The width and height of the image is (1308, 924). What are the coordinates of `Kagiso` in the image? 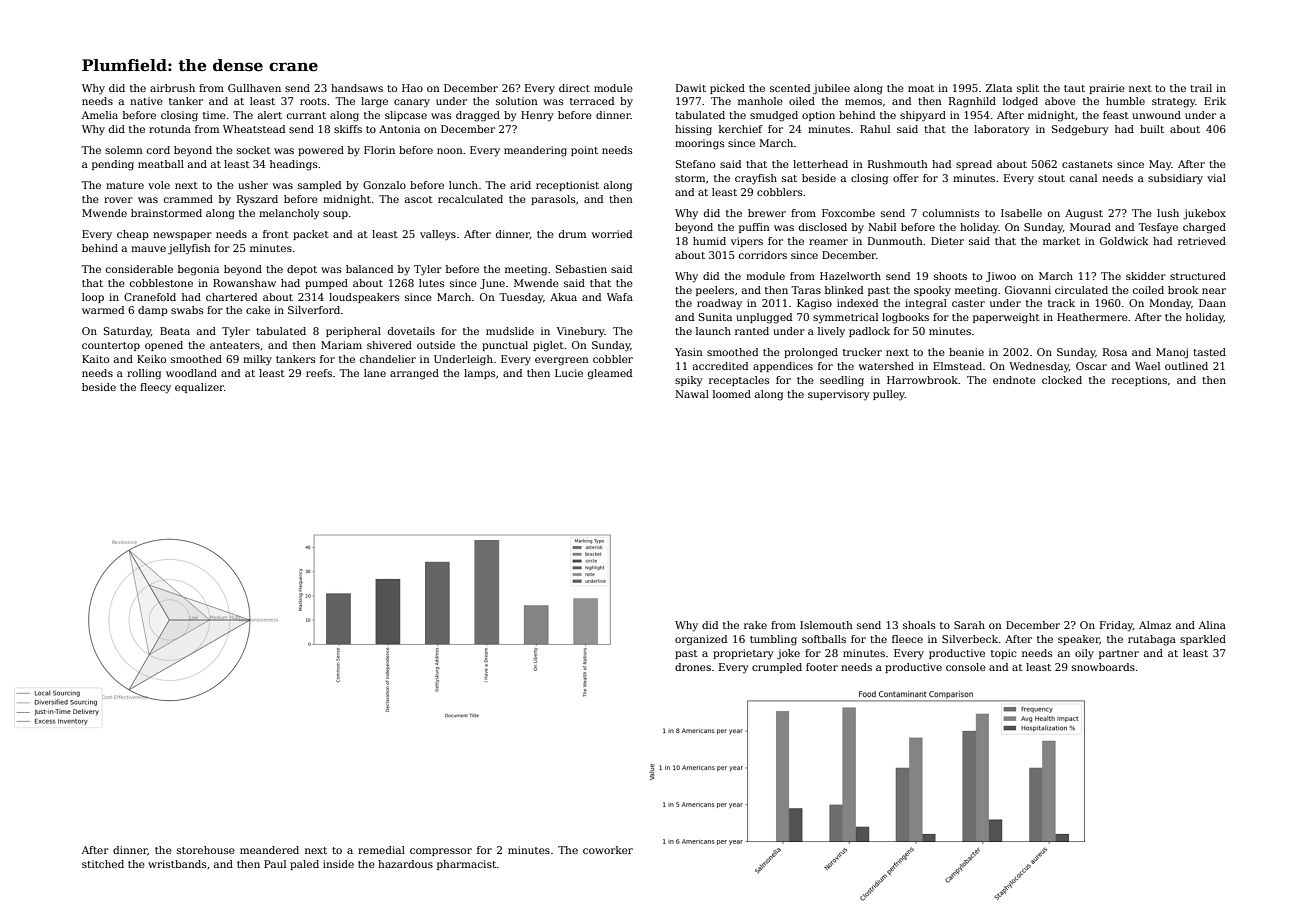 It's located at (814, 304).
